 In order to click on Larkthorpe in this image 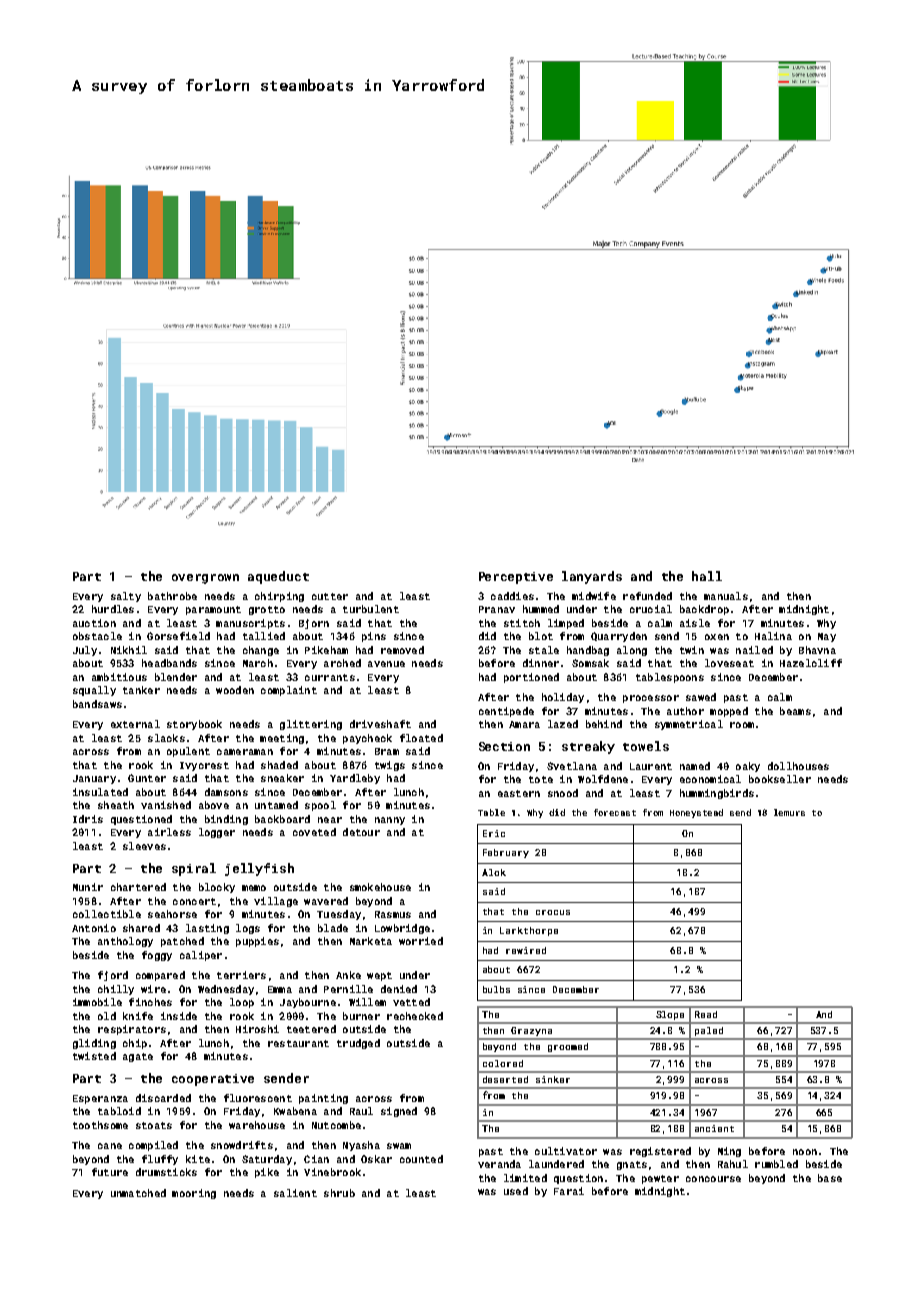, I will do `click(529, 931)`.
